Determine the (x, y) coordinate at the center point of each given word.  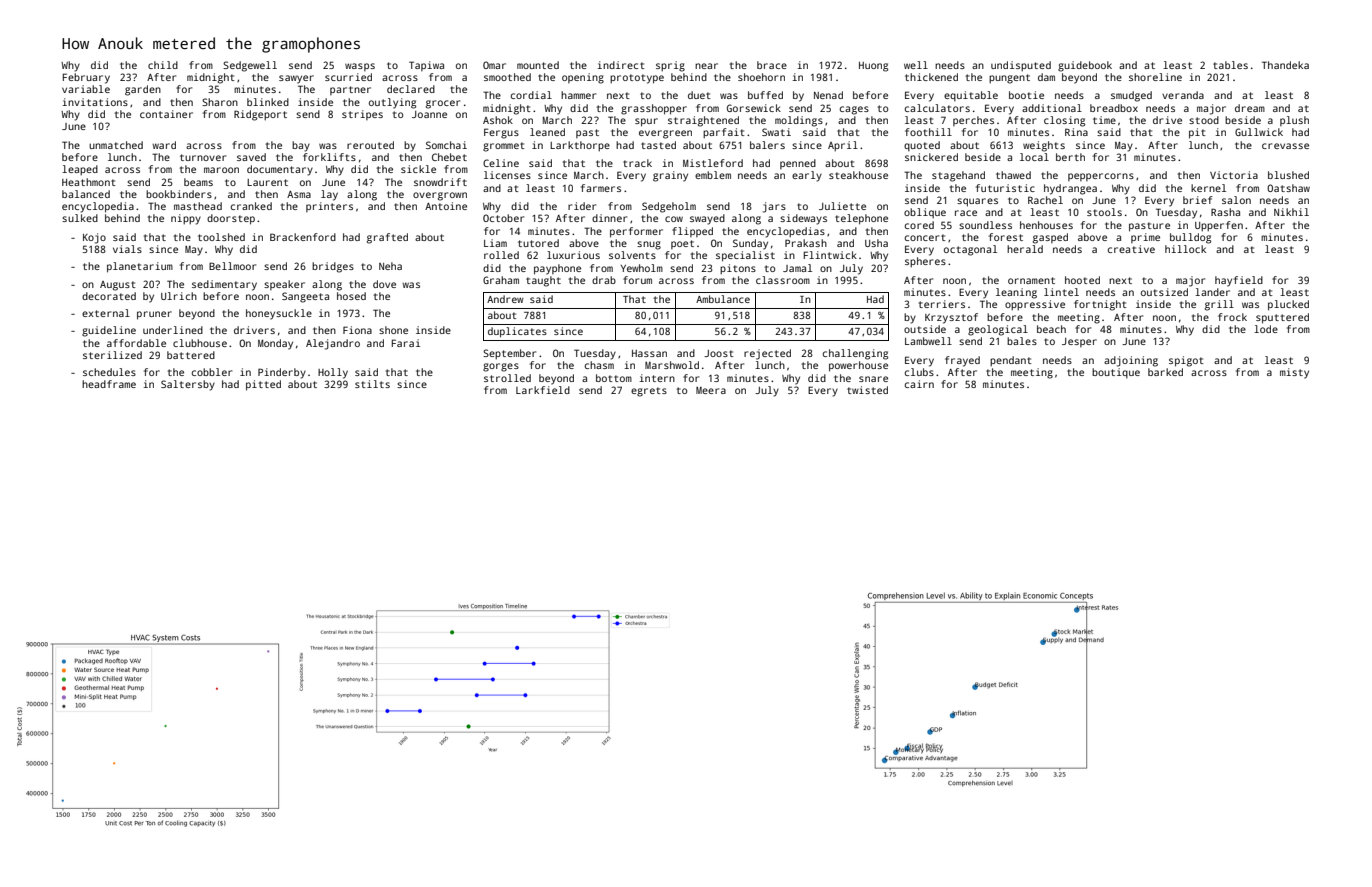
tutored (538, 243)
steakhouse (858, 175)
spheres (925, 262)
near (706, 66)
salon (1236, 200)
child (163, 65)
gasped (1050, 238)
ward (164, 145)
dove (384, 284)
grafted (387, 238)
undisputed (1021, 66)
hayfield (1239, 281)
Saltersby (188, 385)
